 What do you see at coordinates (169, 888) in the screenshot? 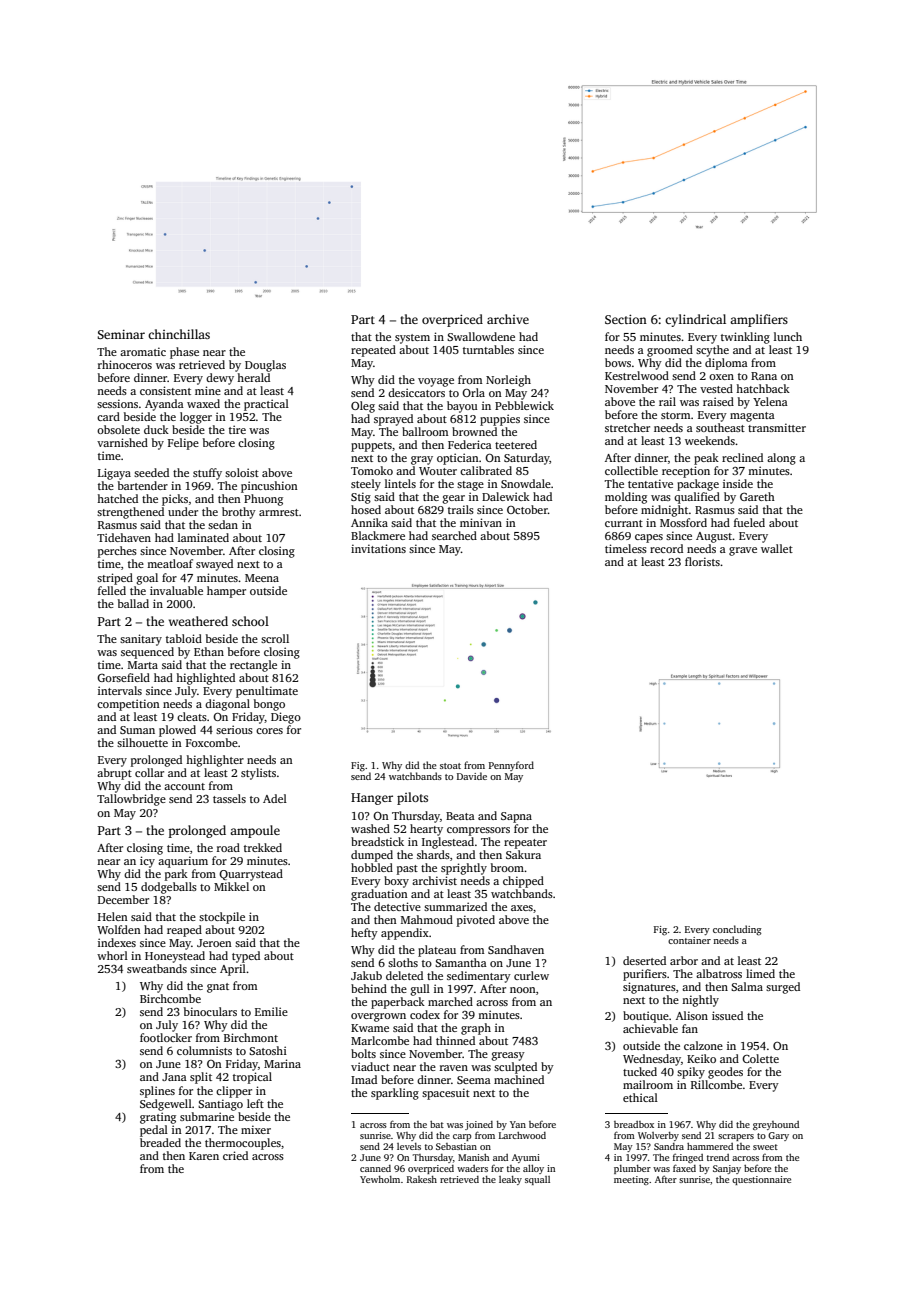
I see `dodgeballs` at bounding box center [169, 888].
